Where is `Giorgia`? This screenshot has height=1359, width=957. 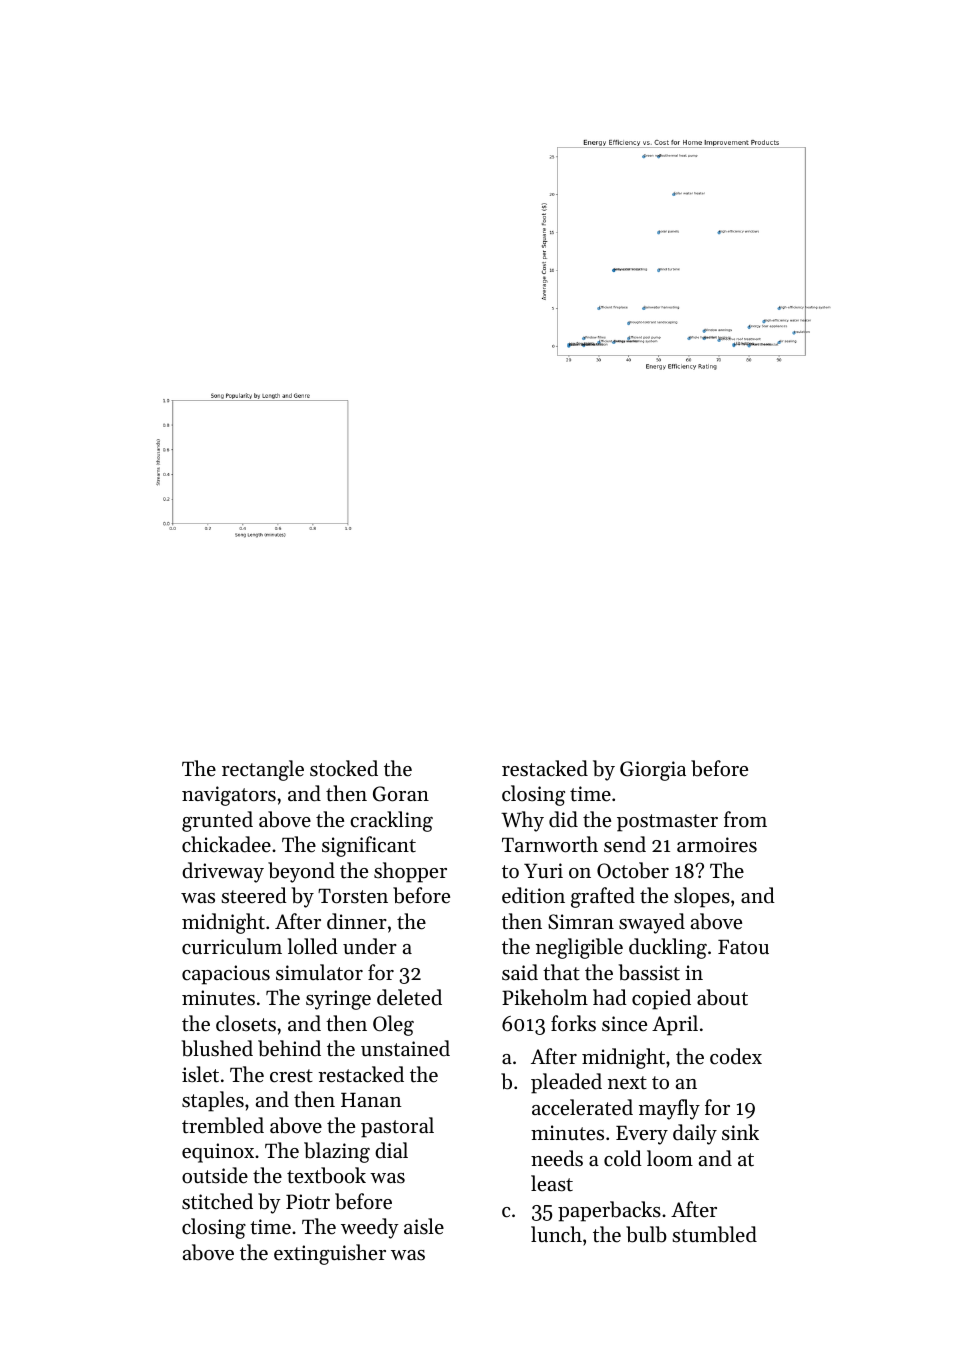
Giorgia is located at coordinates (653, 771).
